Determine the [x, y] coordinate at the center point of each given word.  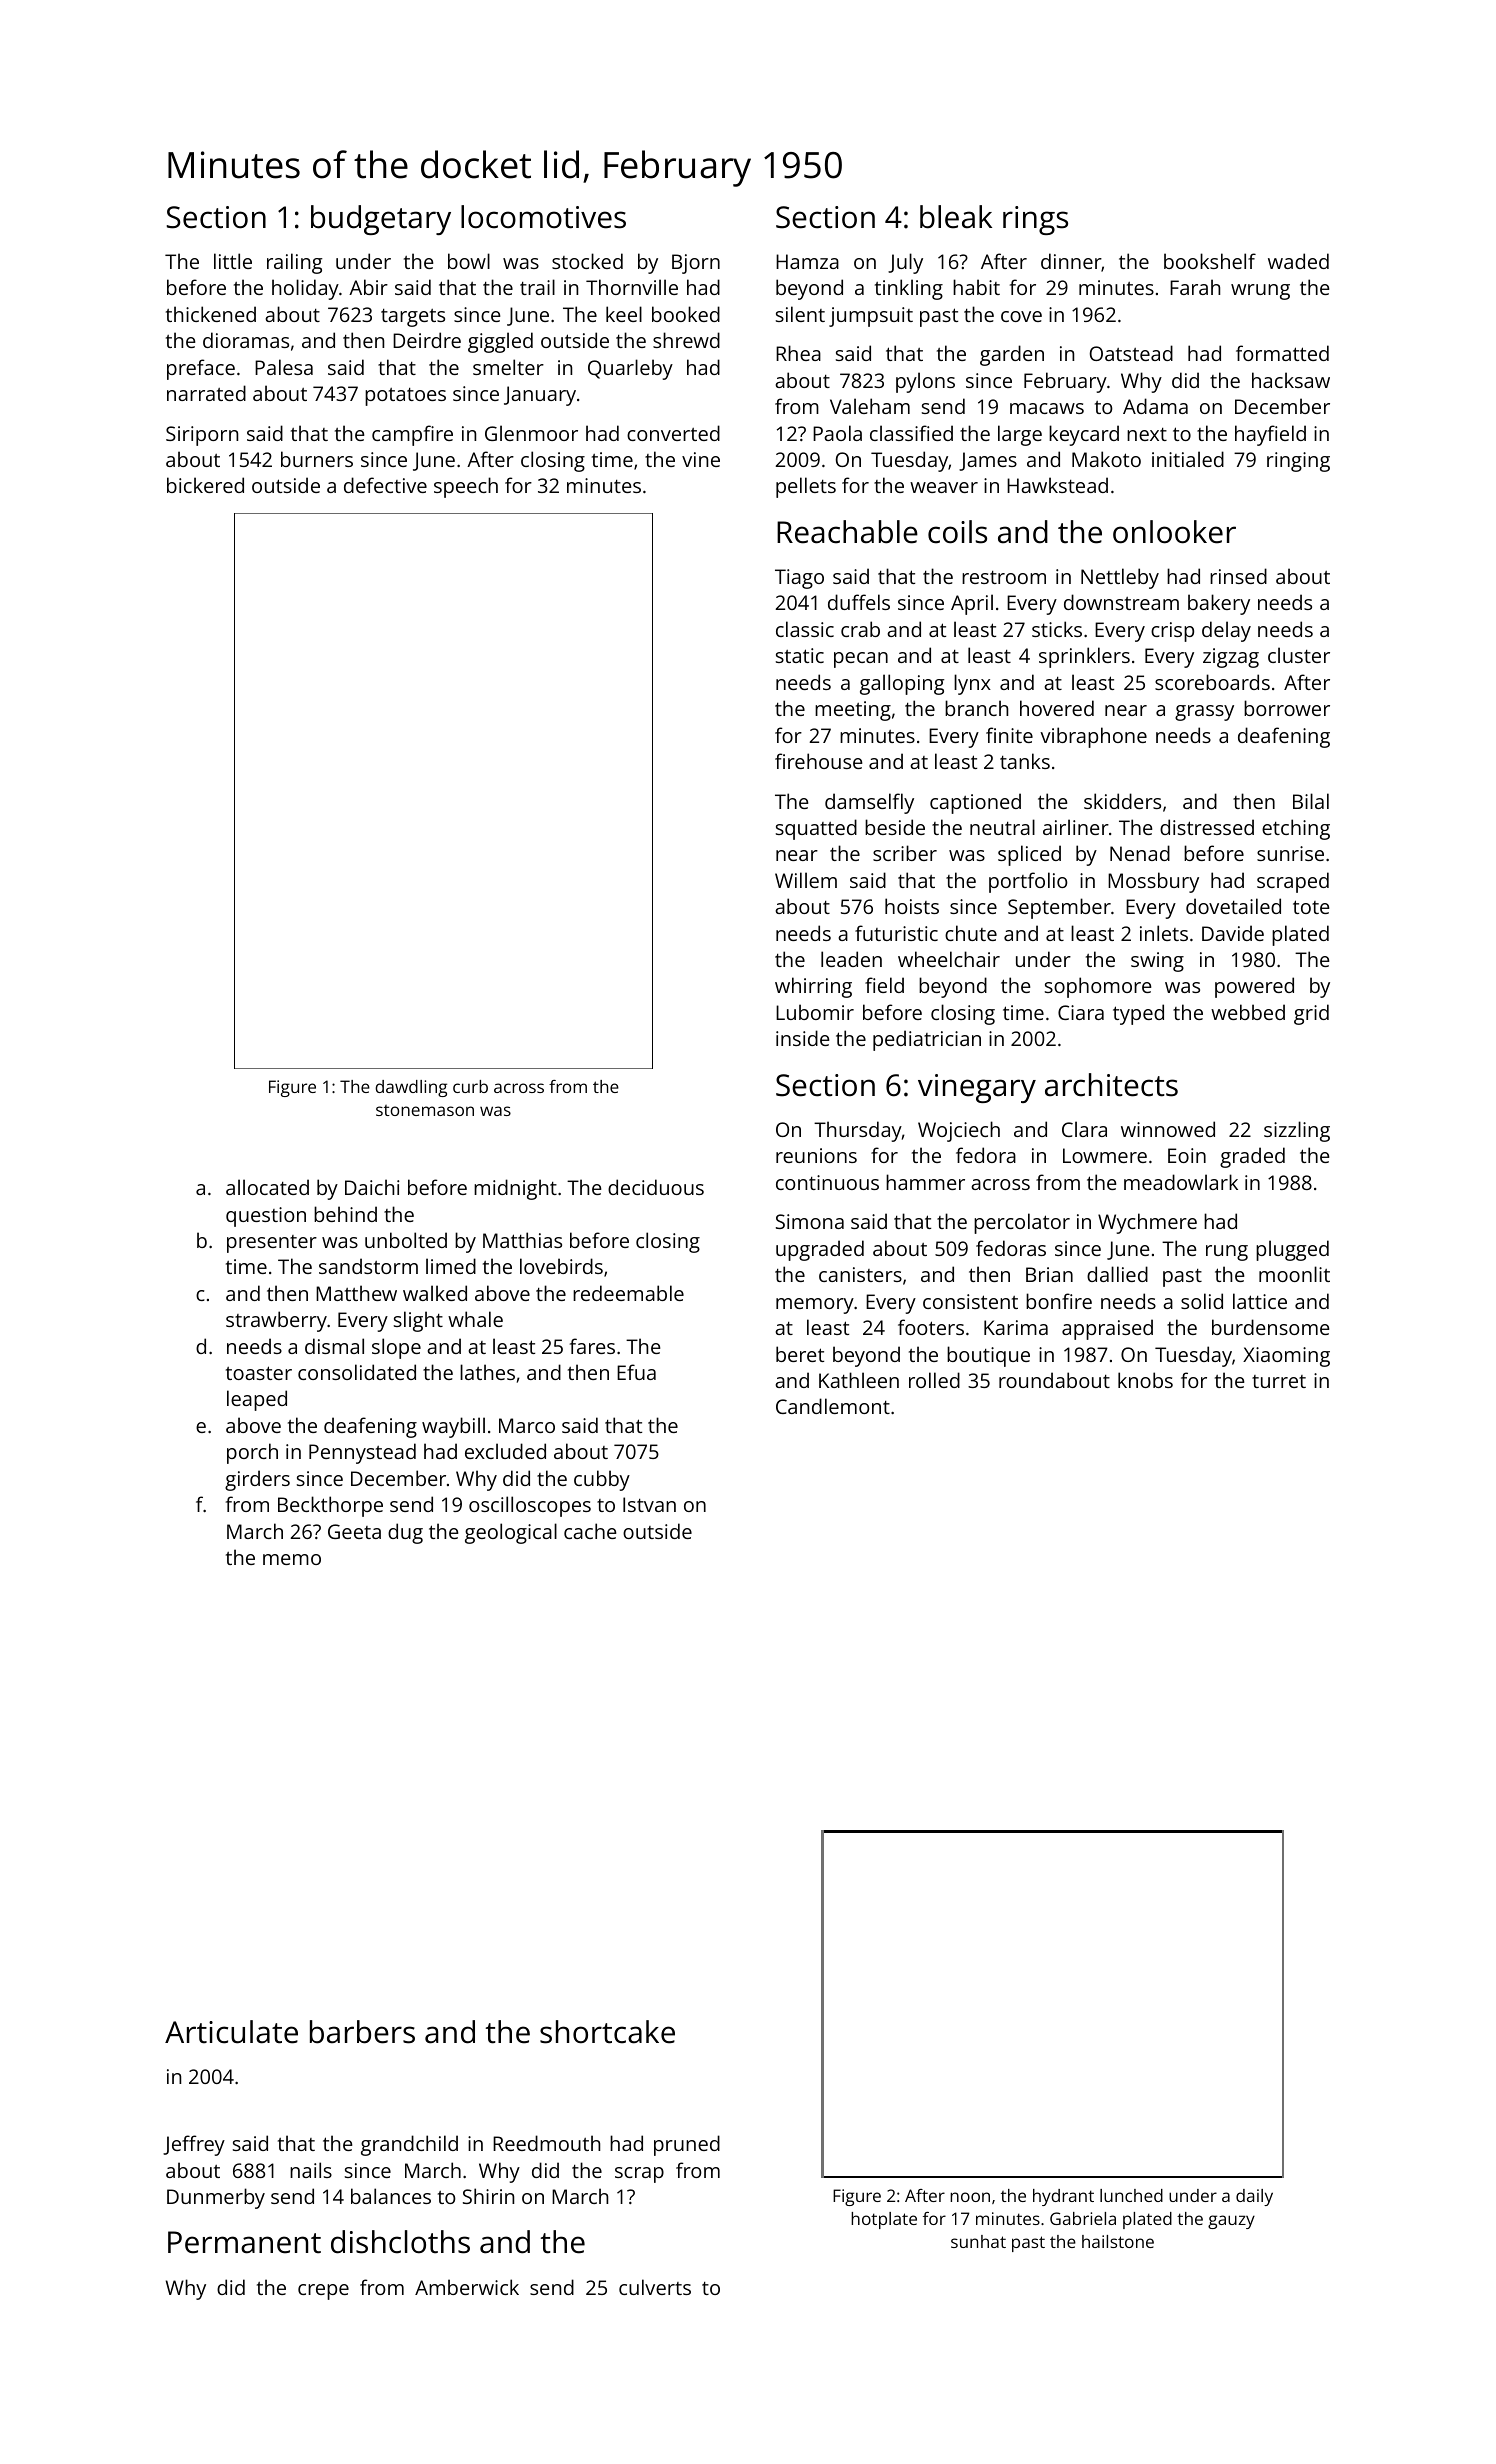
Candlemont [833, 1406]
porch [252, 1453]
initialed [1188, 459]
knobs [1145, 1380]
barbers [362, 2032]
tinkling [909, 289]
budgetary [381, 220]
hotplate [884, 2220]
